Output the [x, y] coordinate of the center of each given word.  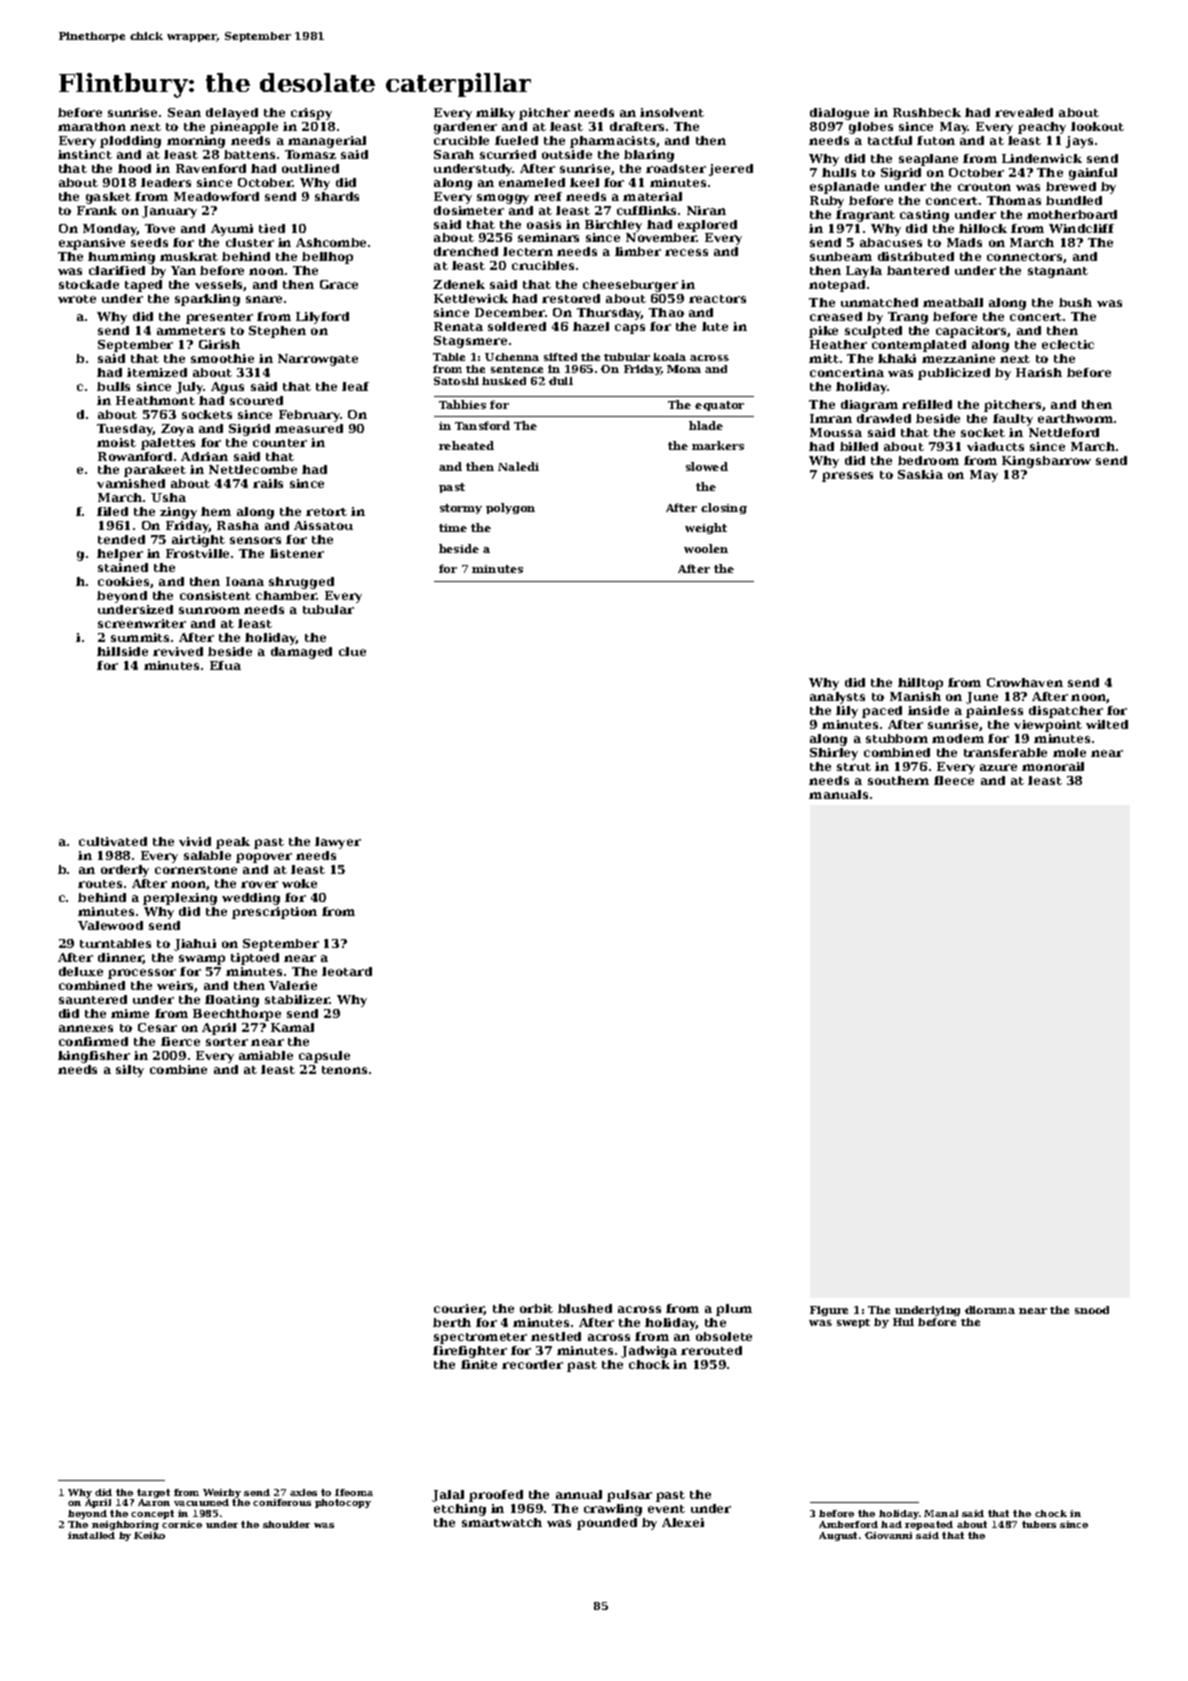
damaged [301, 653]
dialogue [839, 114]
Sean [184, 112]
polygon [510, 508]
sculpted [873, 332]
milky [495, 114]
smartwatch [502, 1522]
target [153, 1493]
